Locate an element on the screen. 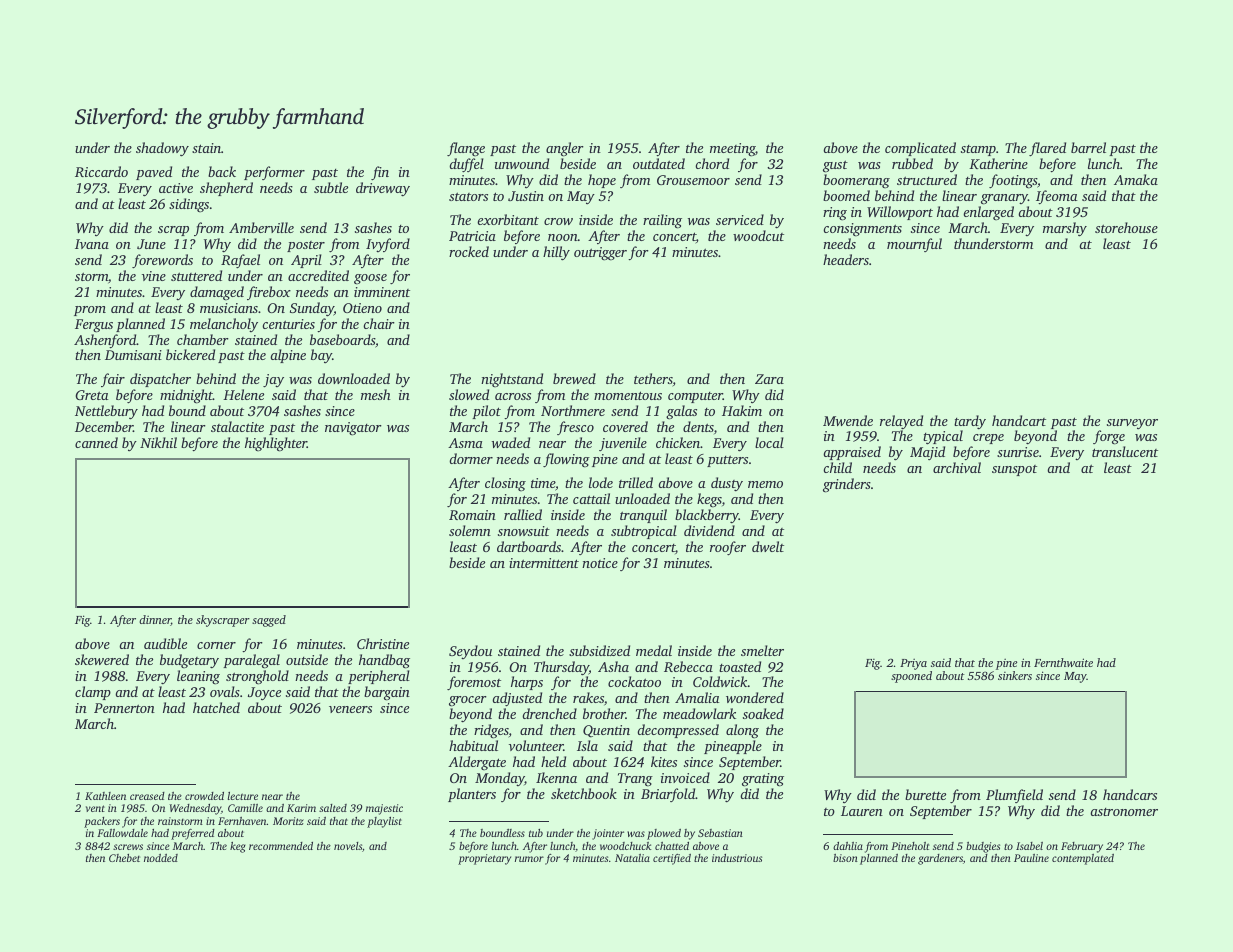 The width and height of the screenshot is (1233, 952). rumor is located at coordinates (529, 859).
